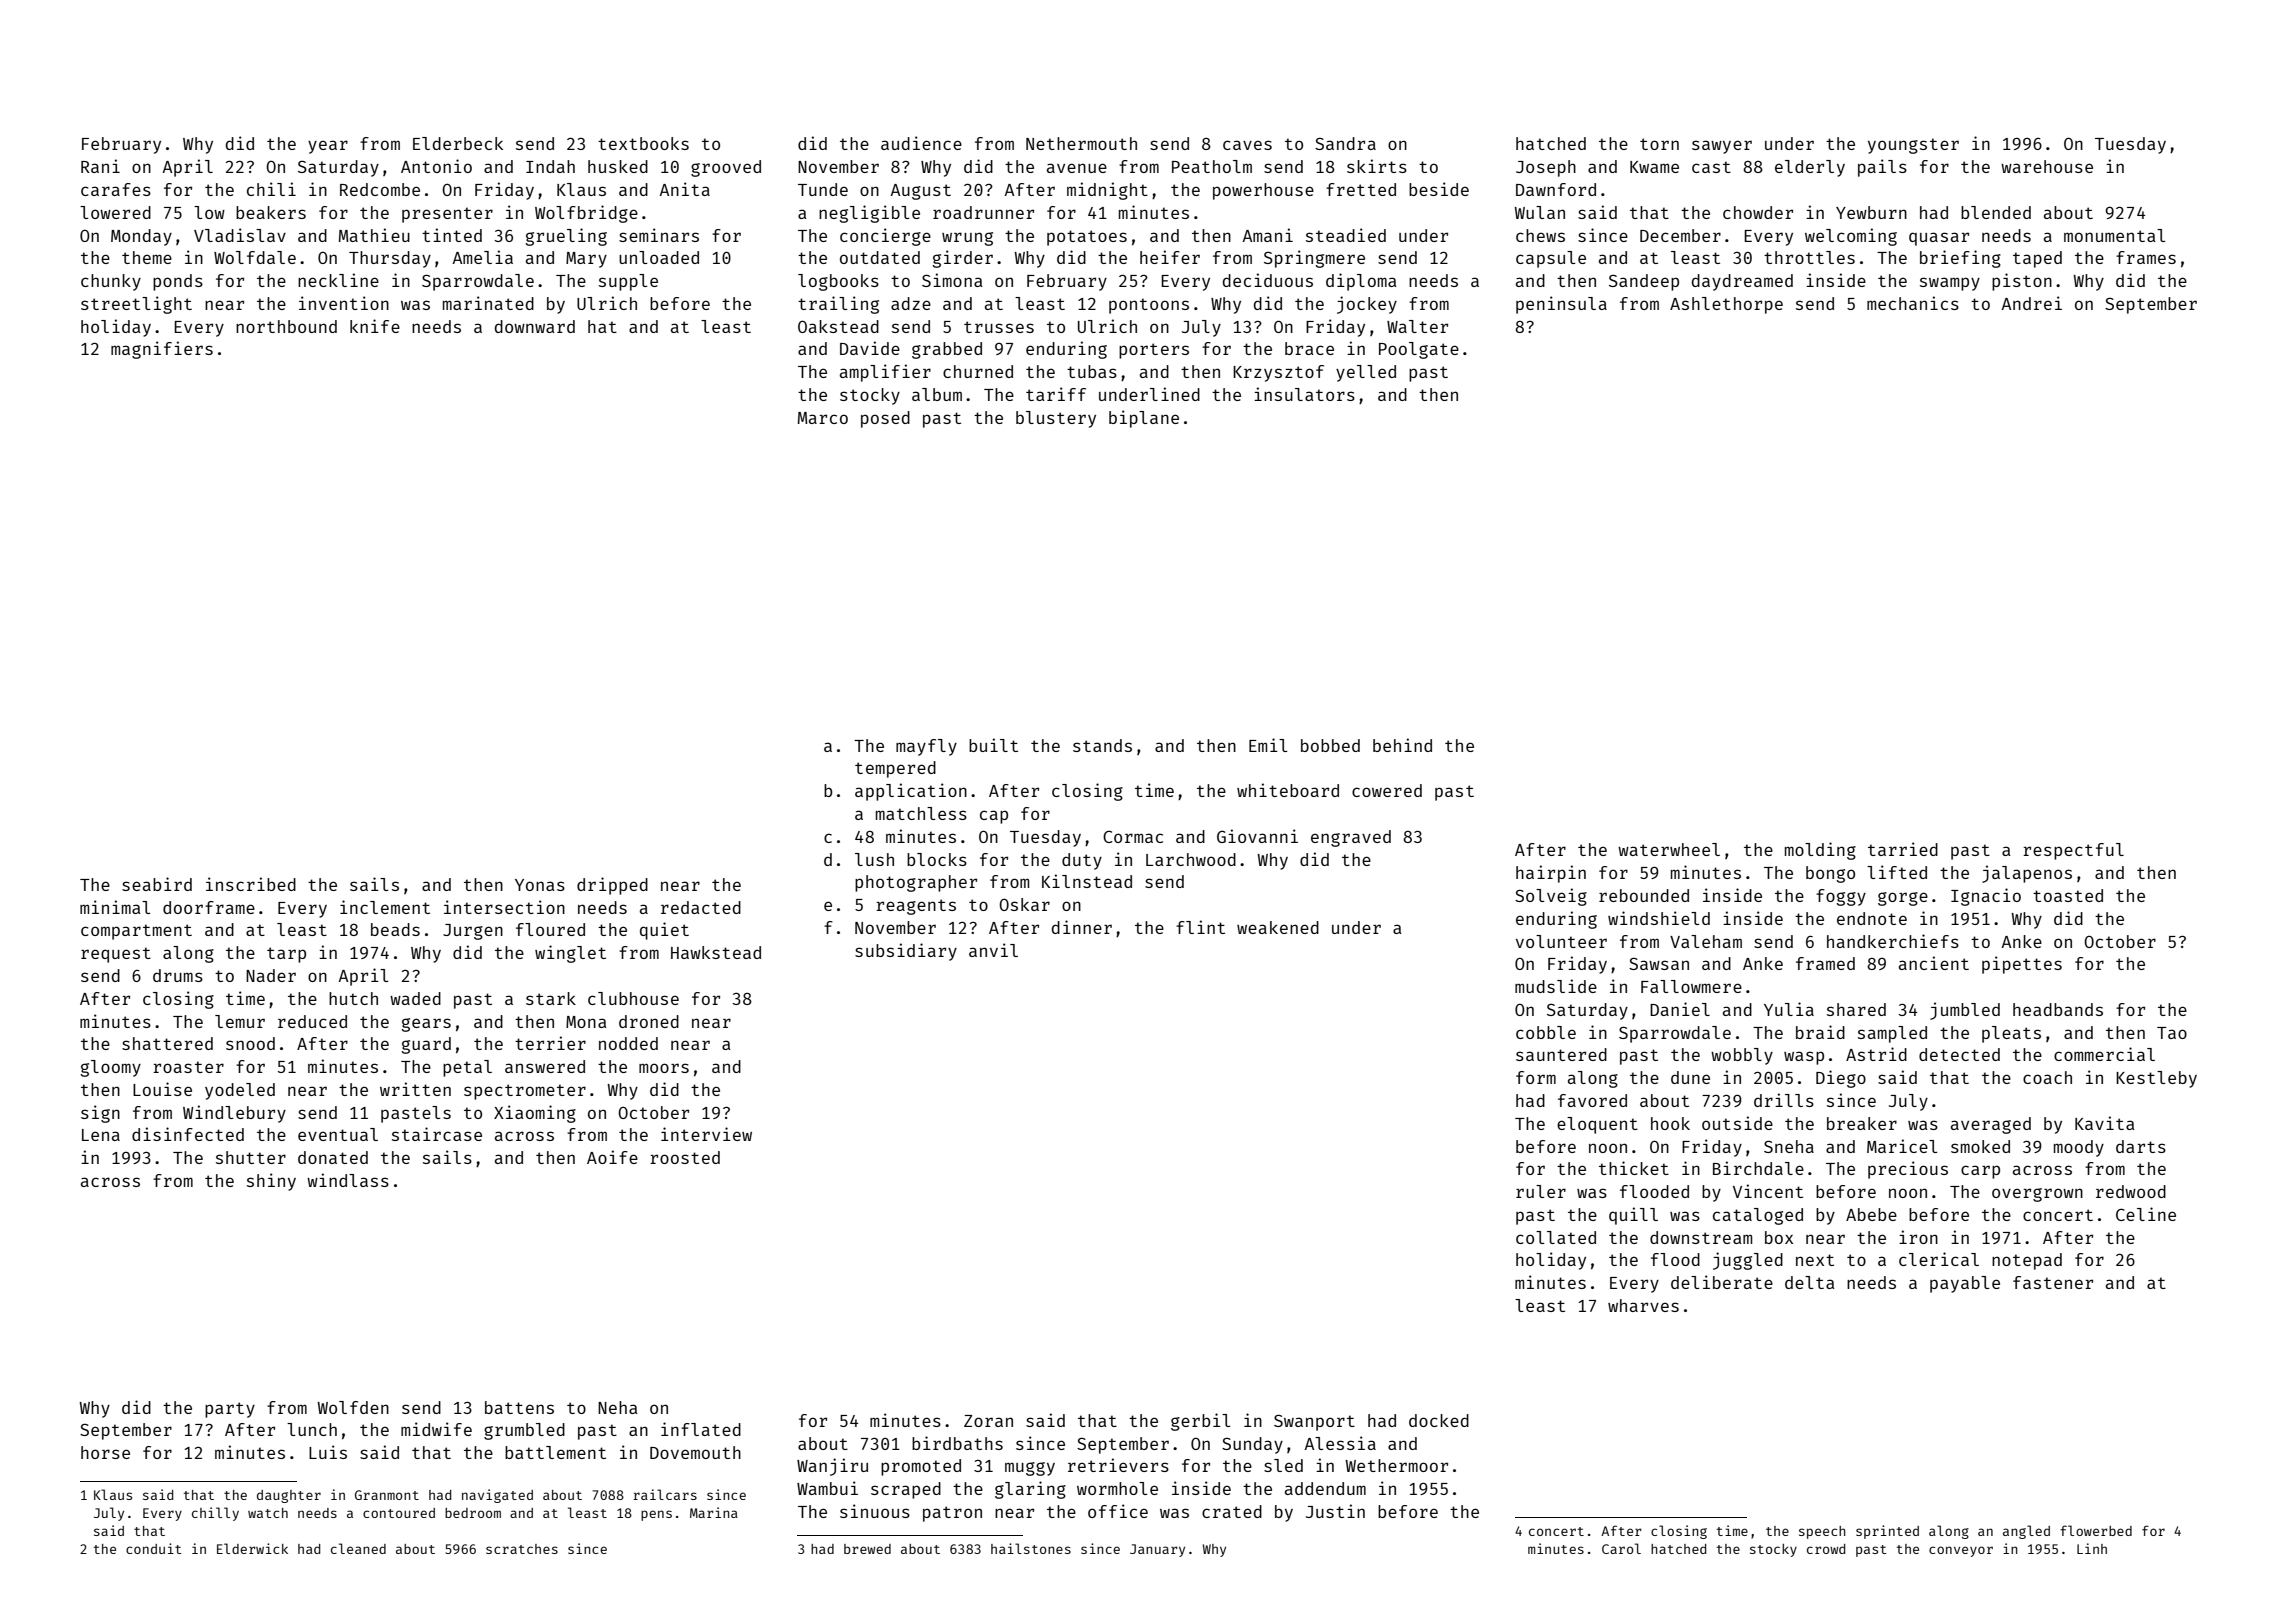  What do you see at coordinates (1278, 373) in the document?
I see `Krzysztof` at bounding box center [1278, 373].
